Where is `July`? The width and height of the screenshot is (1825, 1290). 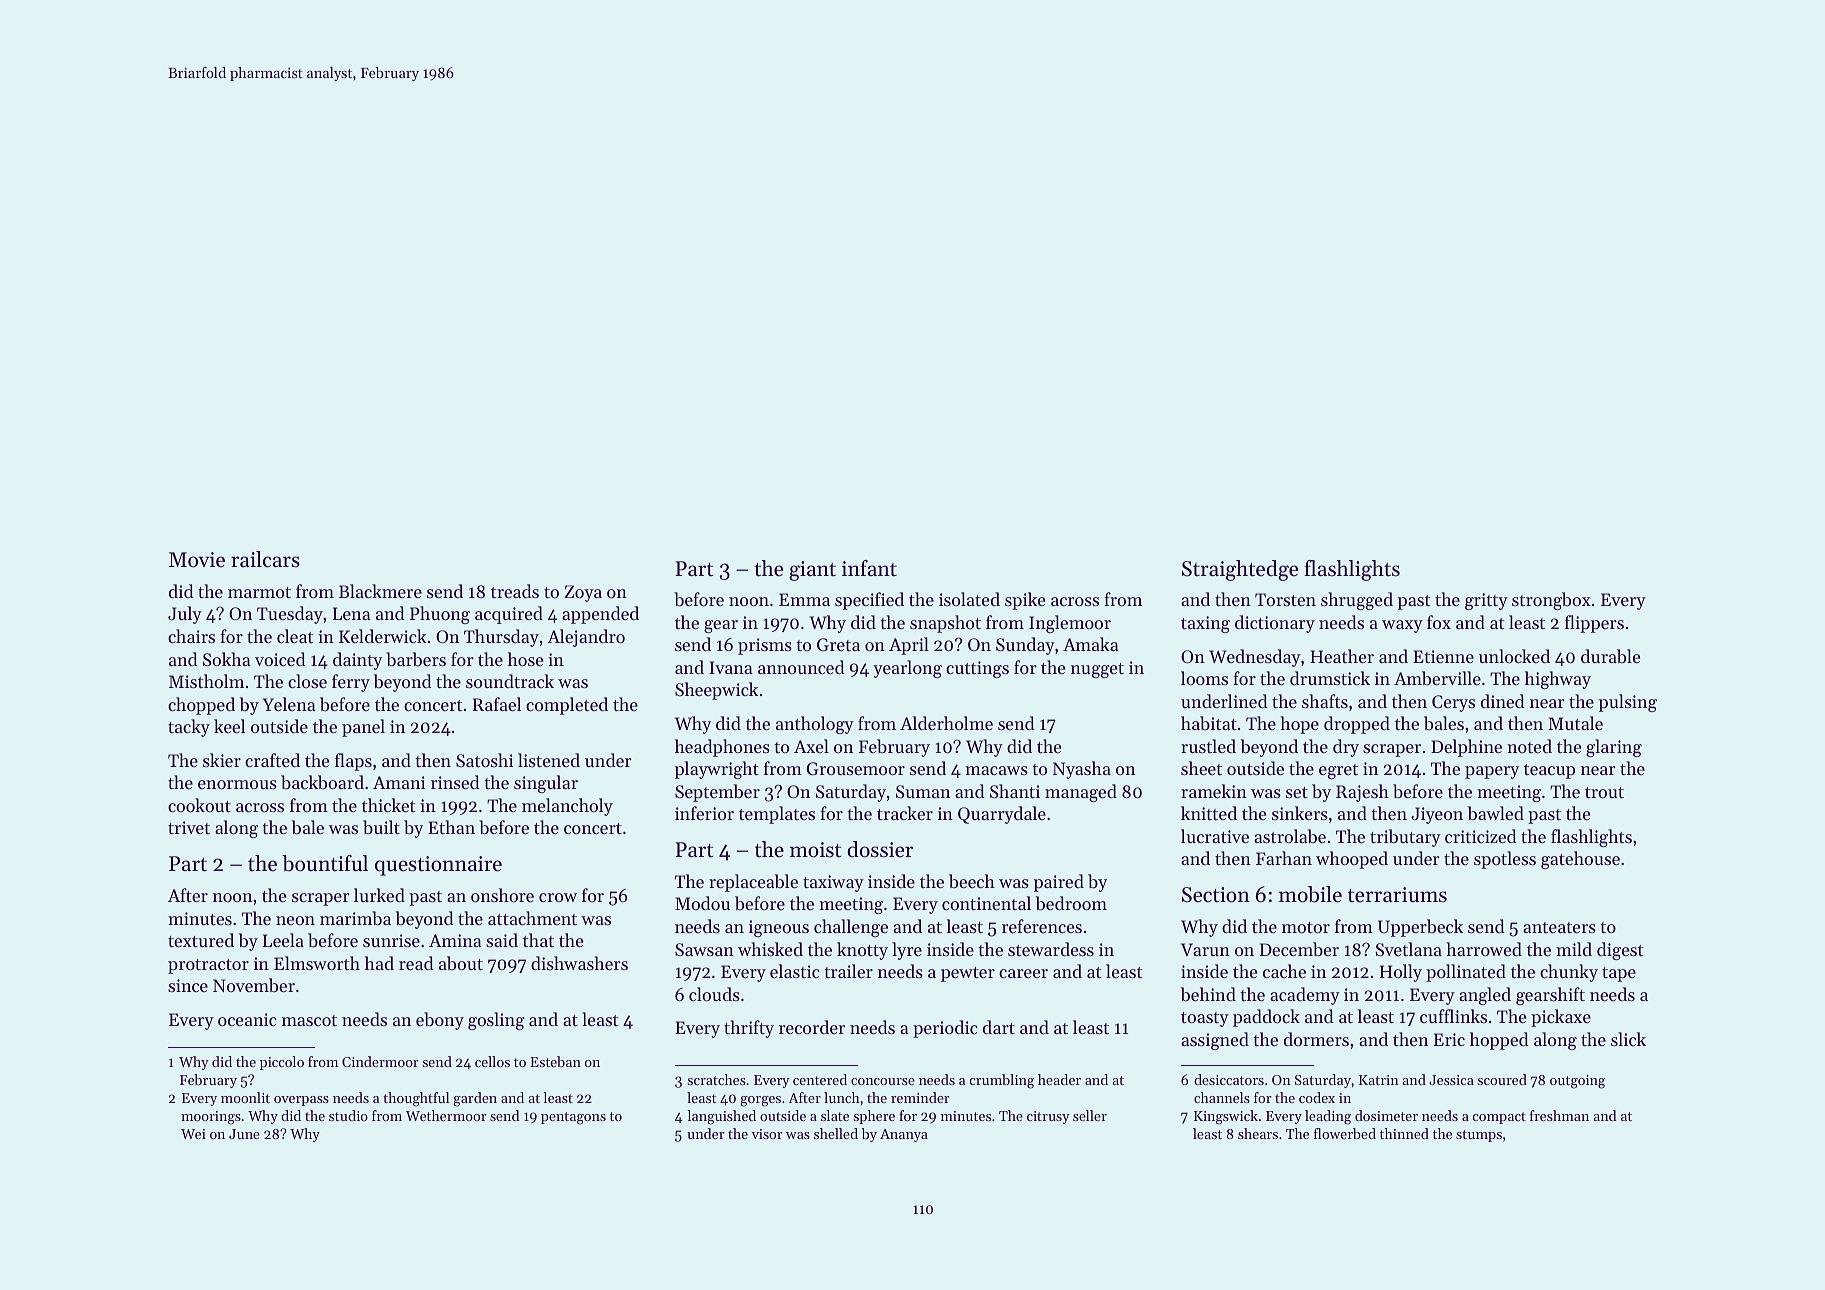
July is located at coordinates (185, 615).
